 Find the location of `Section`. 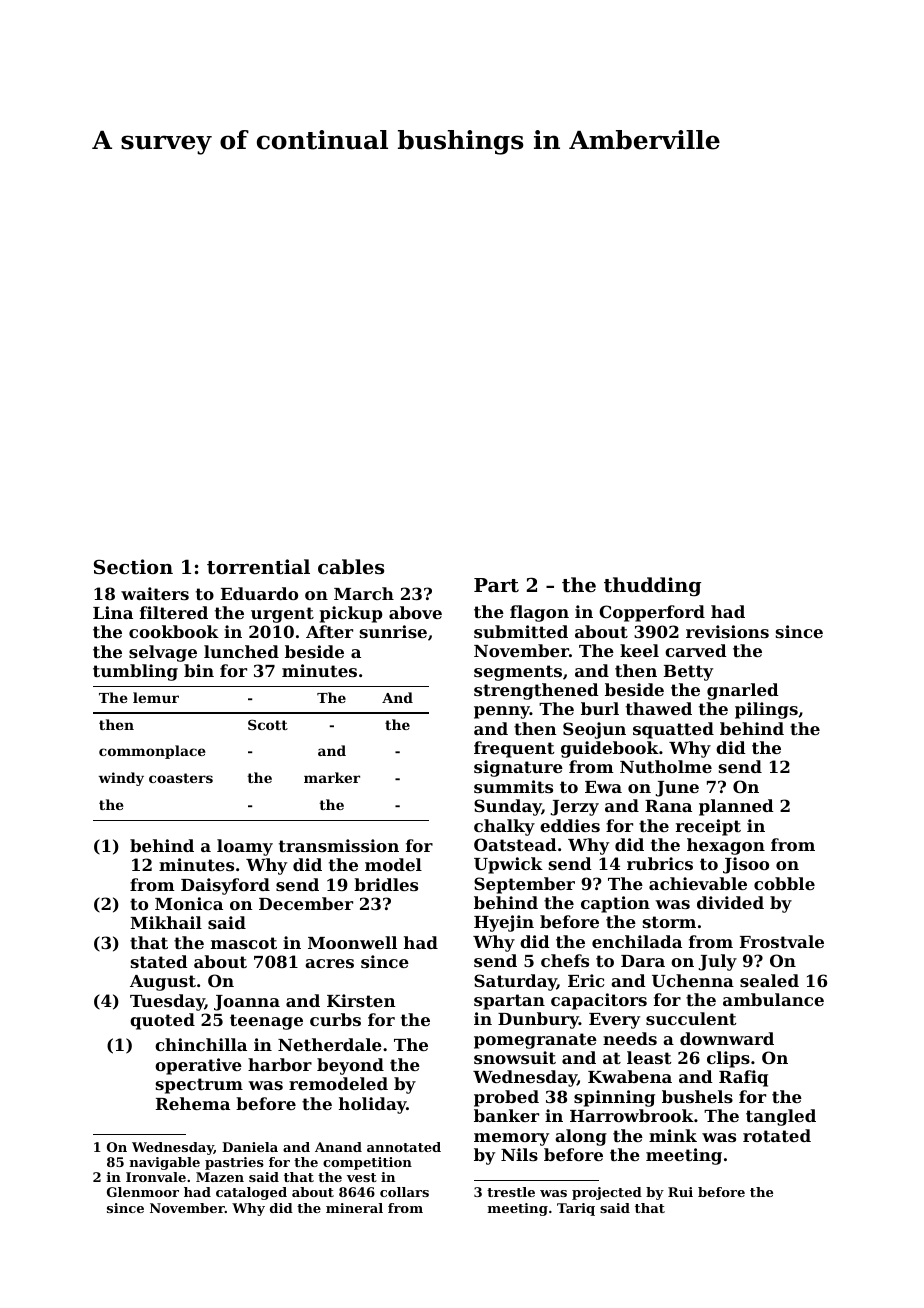

Section is located at coordinates (133, 567).
